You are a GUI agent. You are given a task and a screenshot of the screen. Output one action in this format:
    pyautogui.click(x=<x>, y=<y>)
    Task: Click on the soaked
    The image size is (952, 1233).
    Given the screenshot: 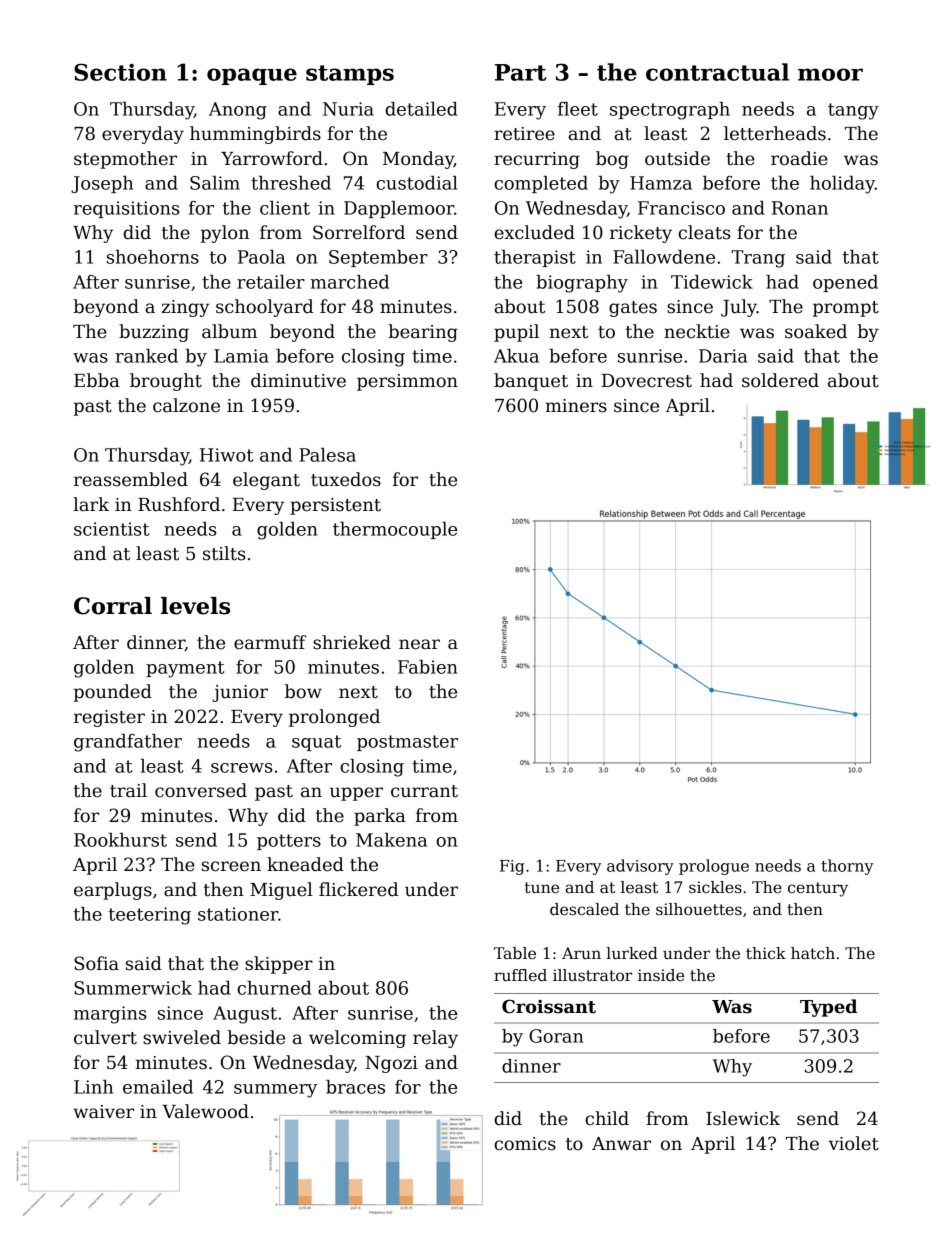 What is the action you would take?
    pyautogui.click(x=816, y=331)
